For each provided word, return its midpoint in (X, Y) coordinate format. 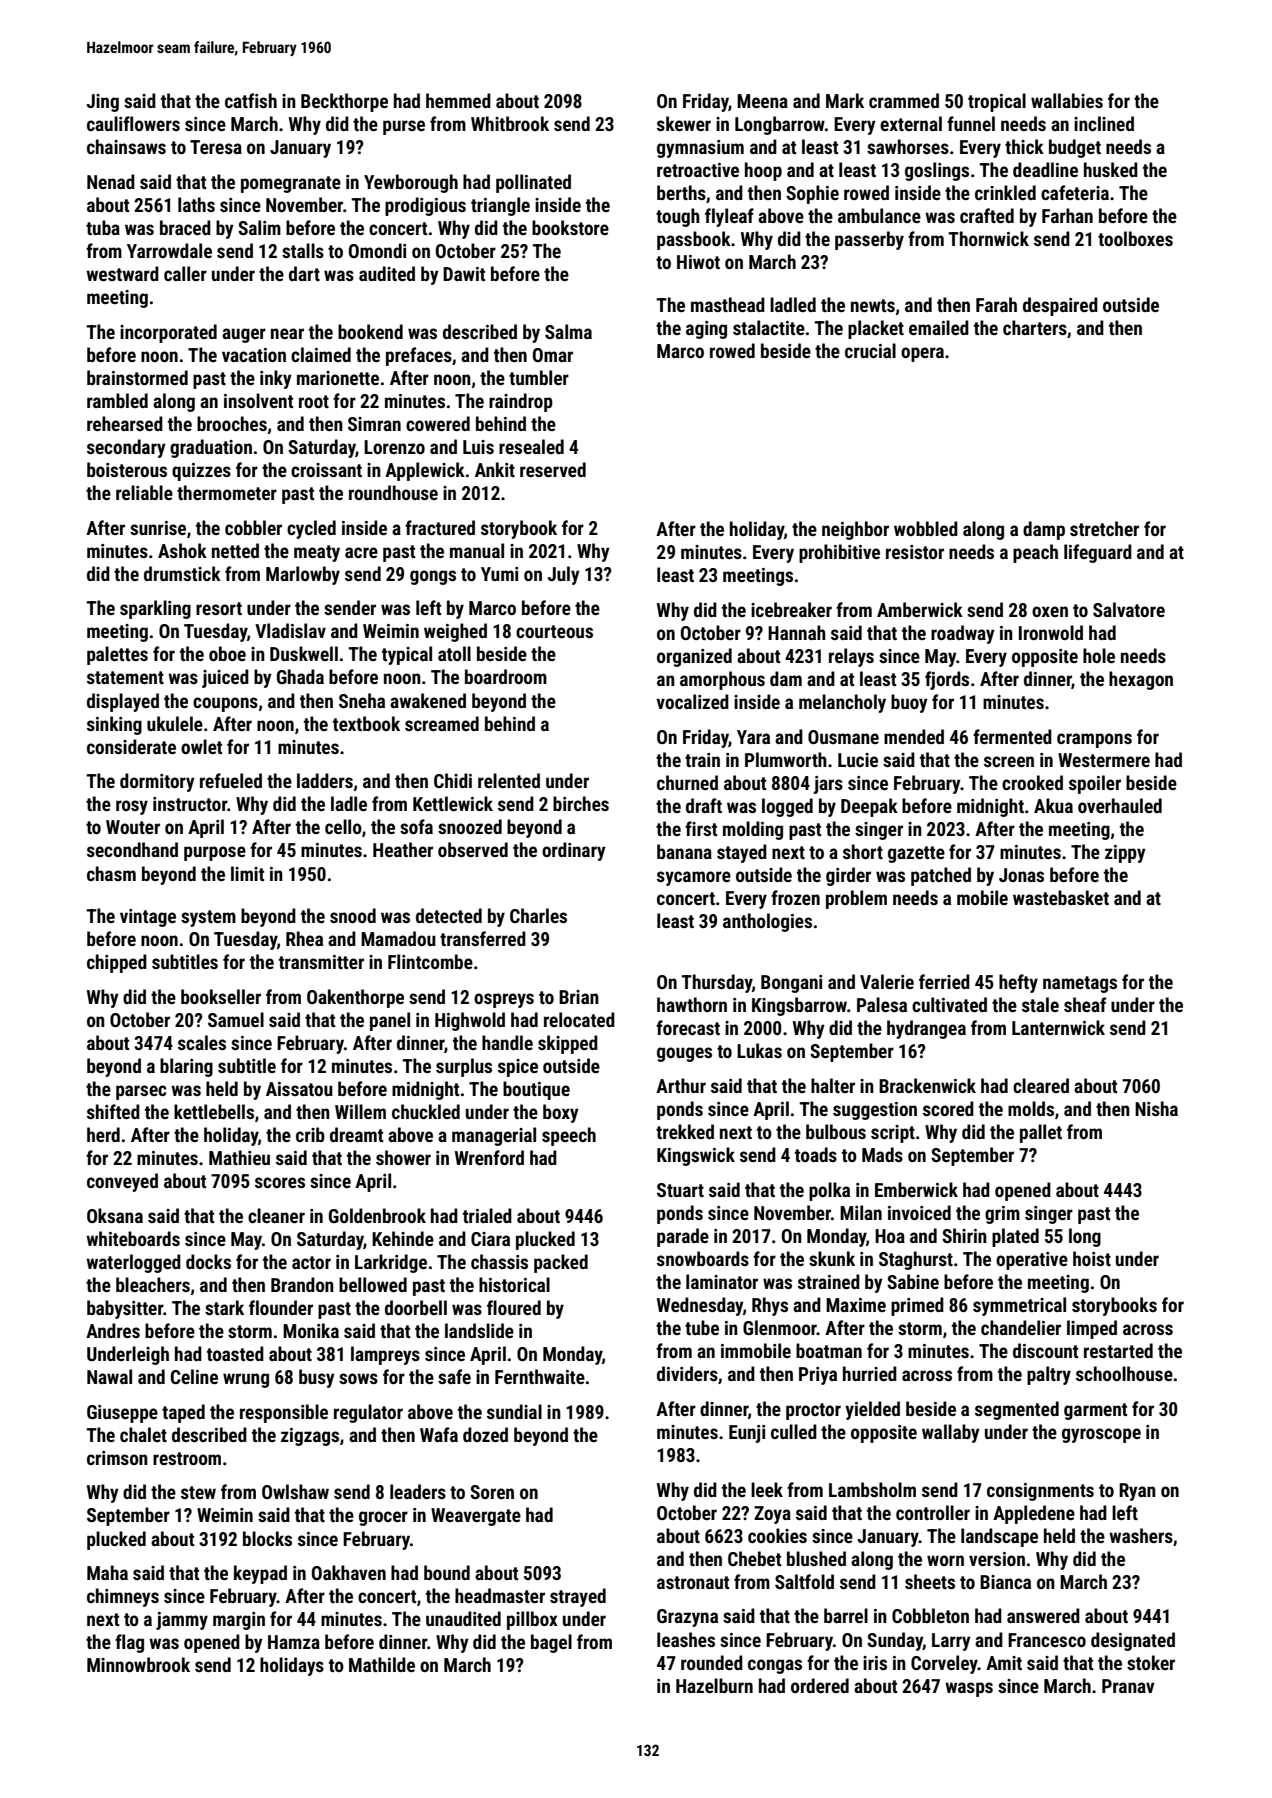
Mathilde (382, 1664)
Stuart (680, 1190)
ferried (944, 981)
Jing (102, 103)
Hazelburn (714, 1685)
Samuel (236, 1019)
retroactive (698, 170)
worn (945, 1560)
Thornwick (988, 238)
